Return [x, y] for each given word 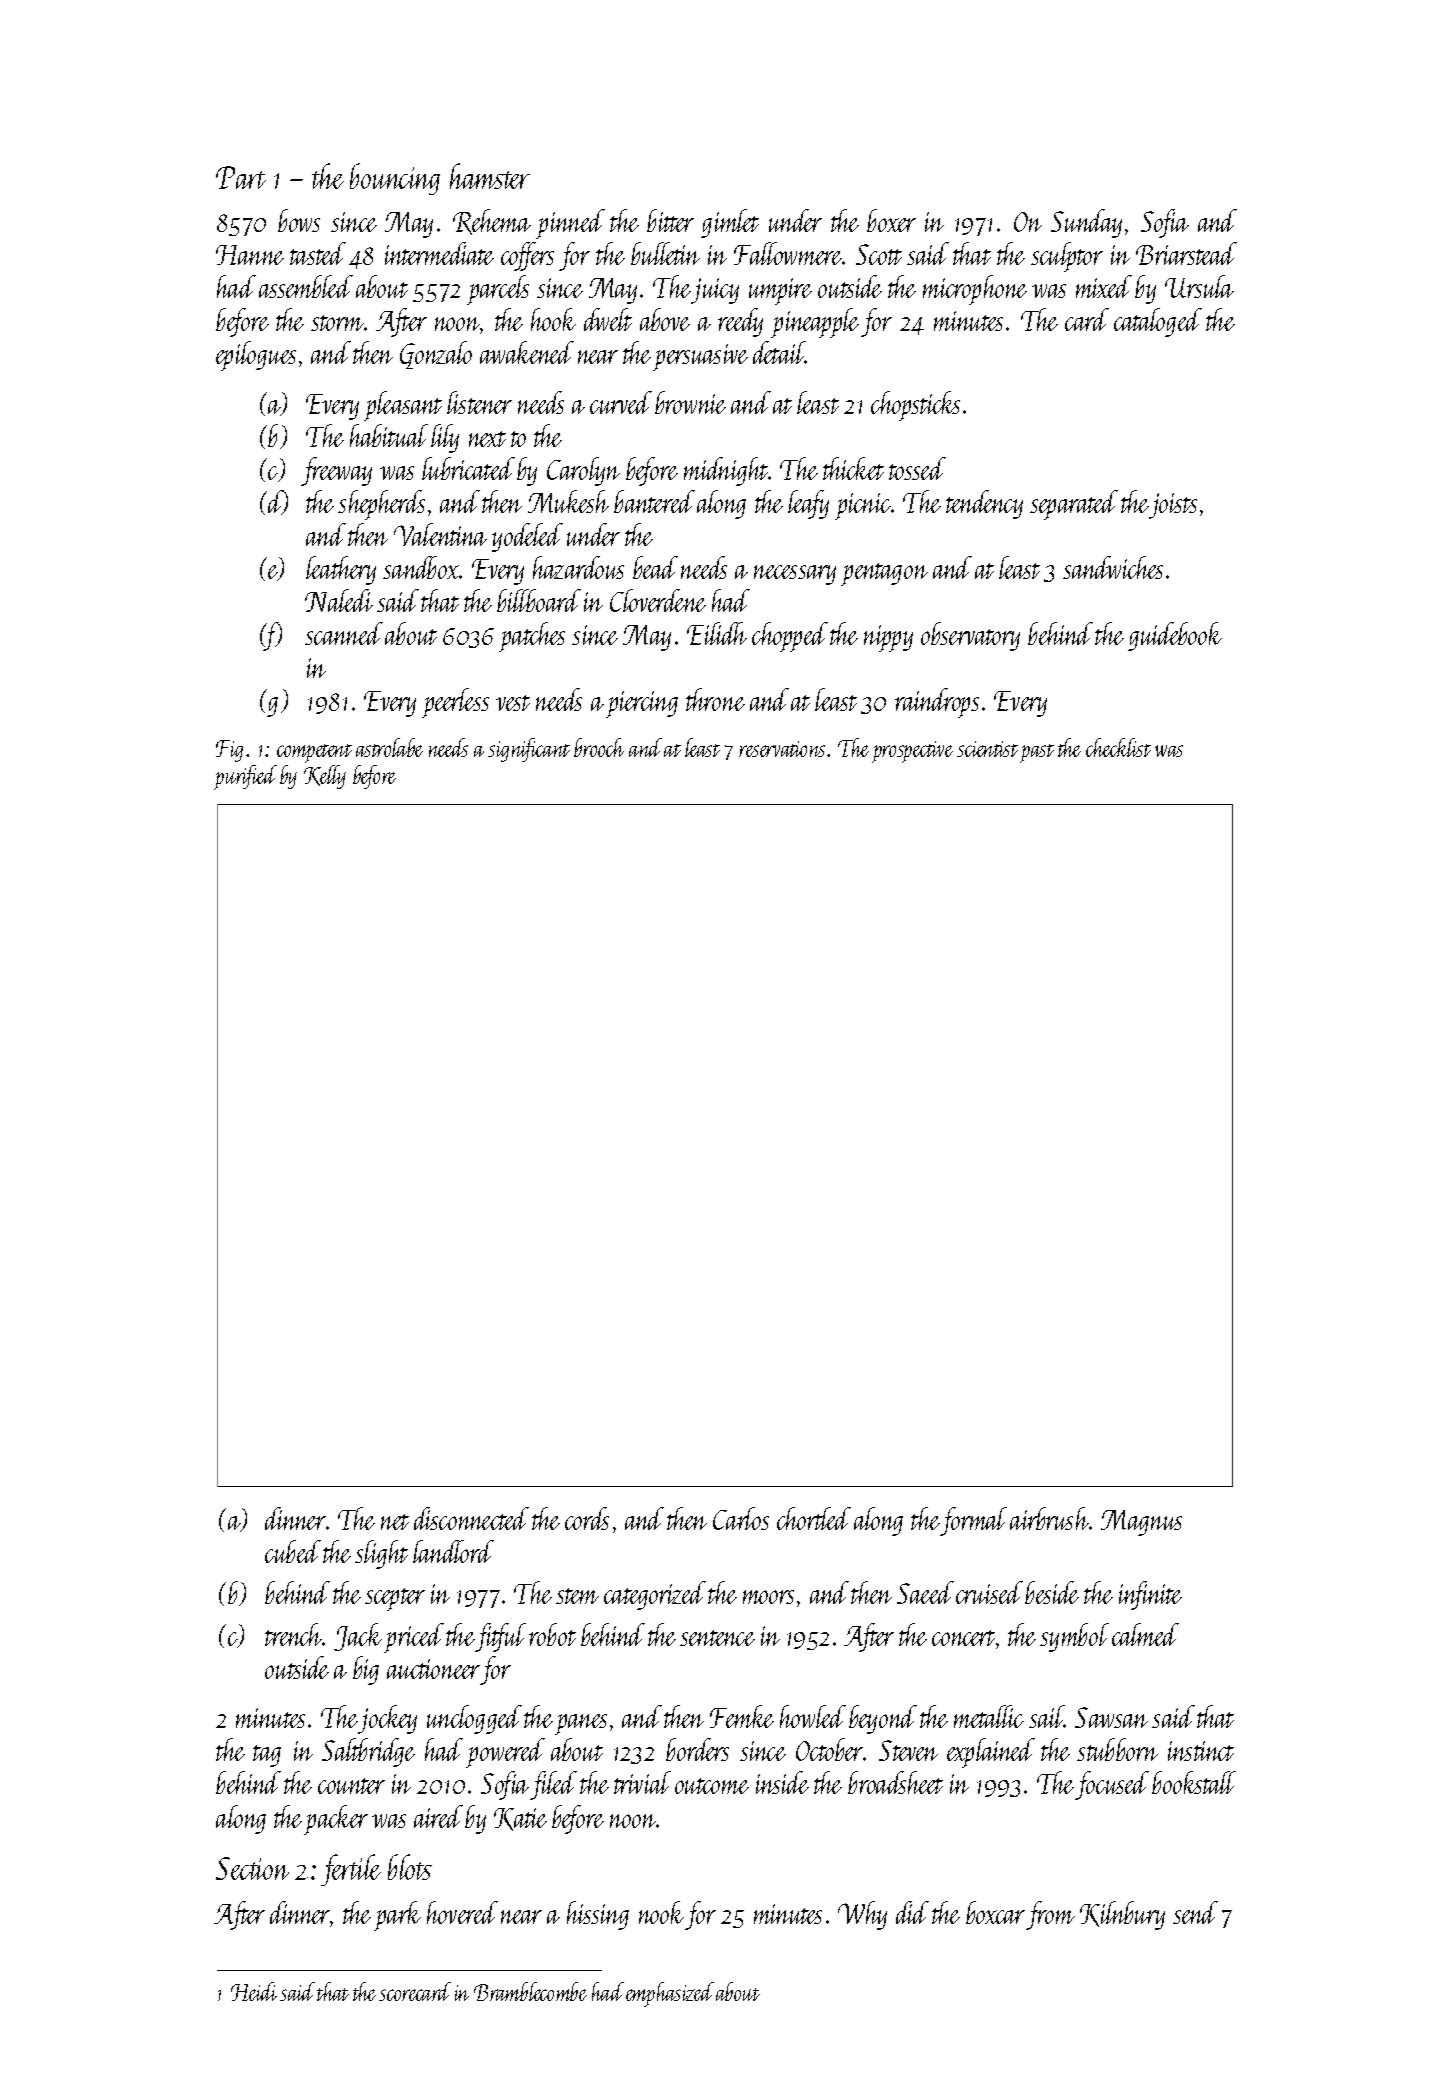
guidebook [1175, 636]
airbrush [1049, 1518]
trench [294, 1634]
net [395, 1522]
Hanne [250, 255]
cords [587, 1518]
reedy [740, 322]
